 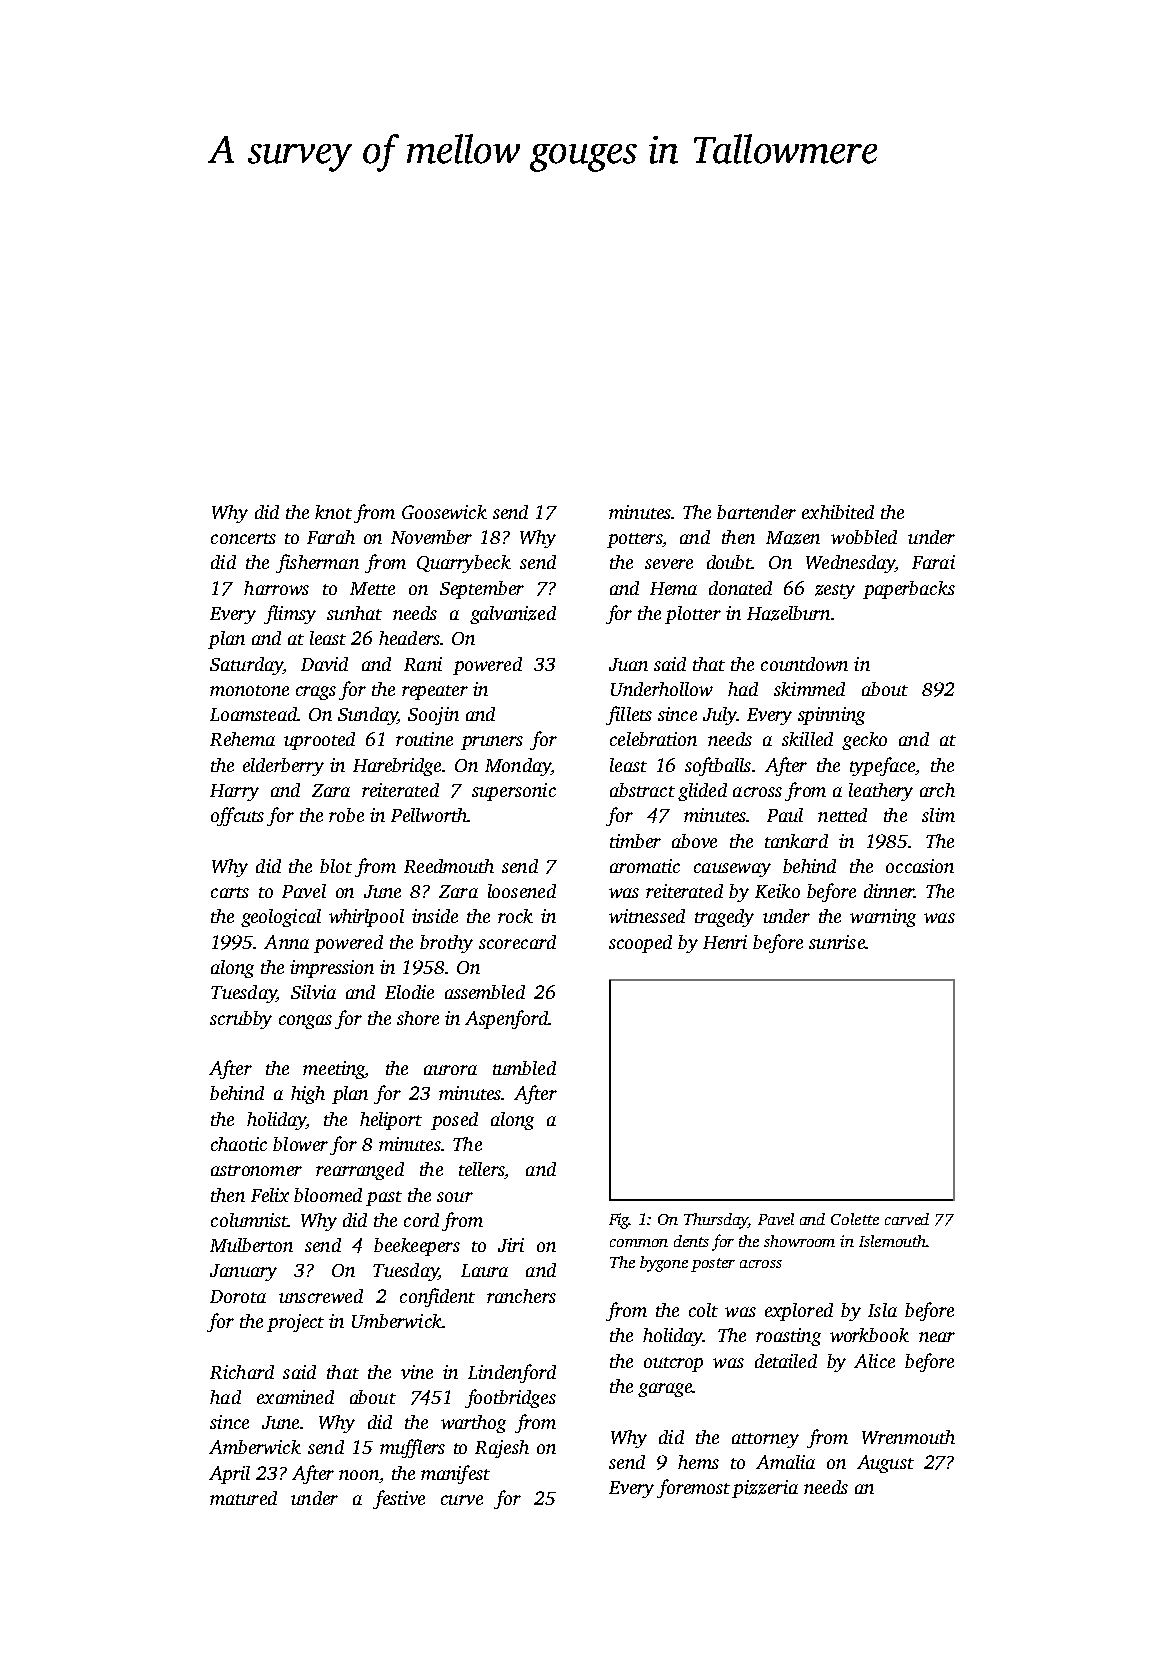 What do you see at coordinates (444, 512) in the screenshot?
I see `Goosewick` at bounding box center [444, 512].
